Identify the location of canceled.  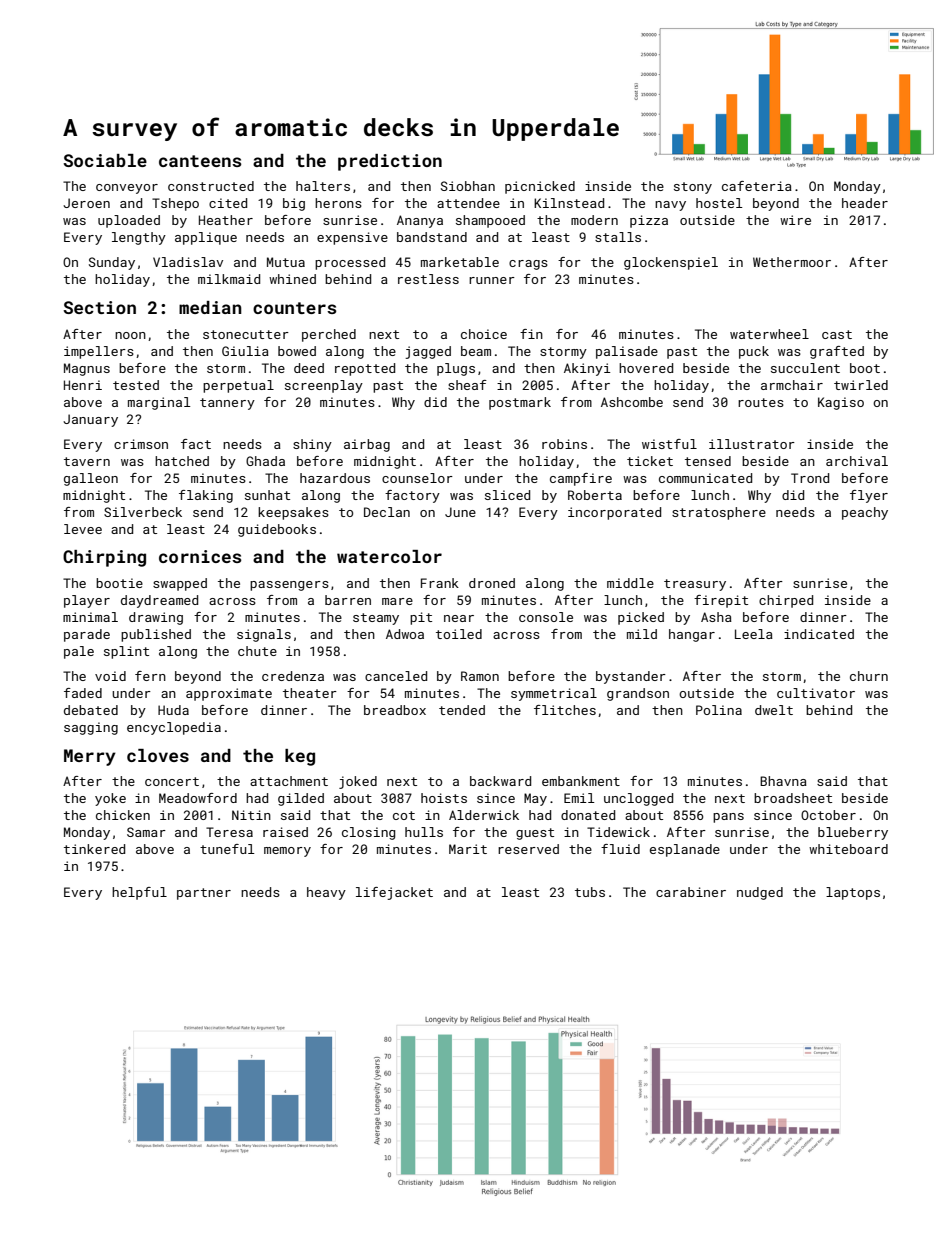
(396, 676).
